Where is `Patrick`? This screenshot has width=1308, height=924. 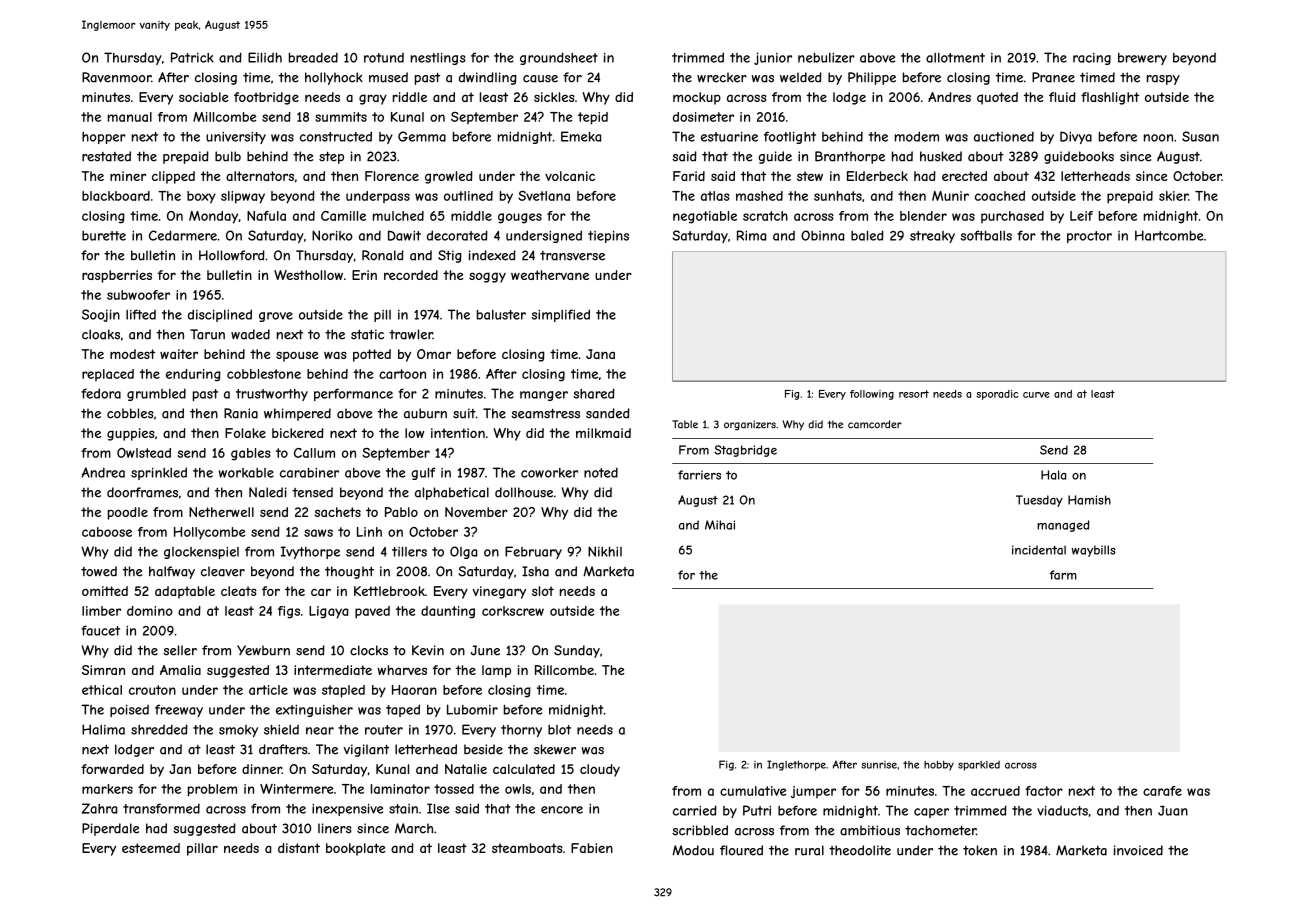 Patrick is located at coordinates (192, 57).
